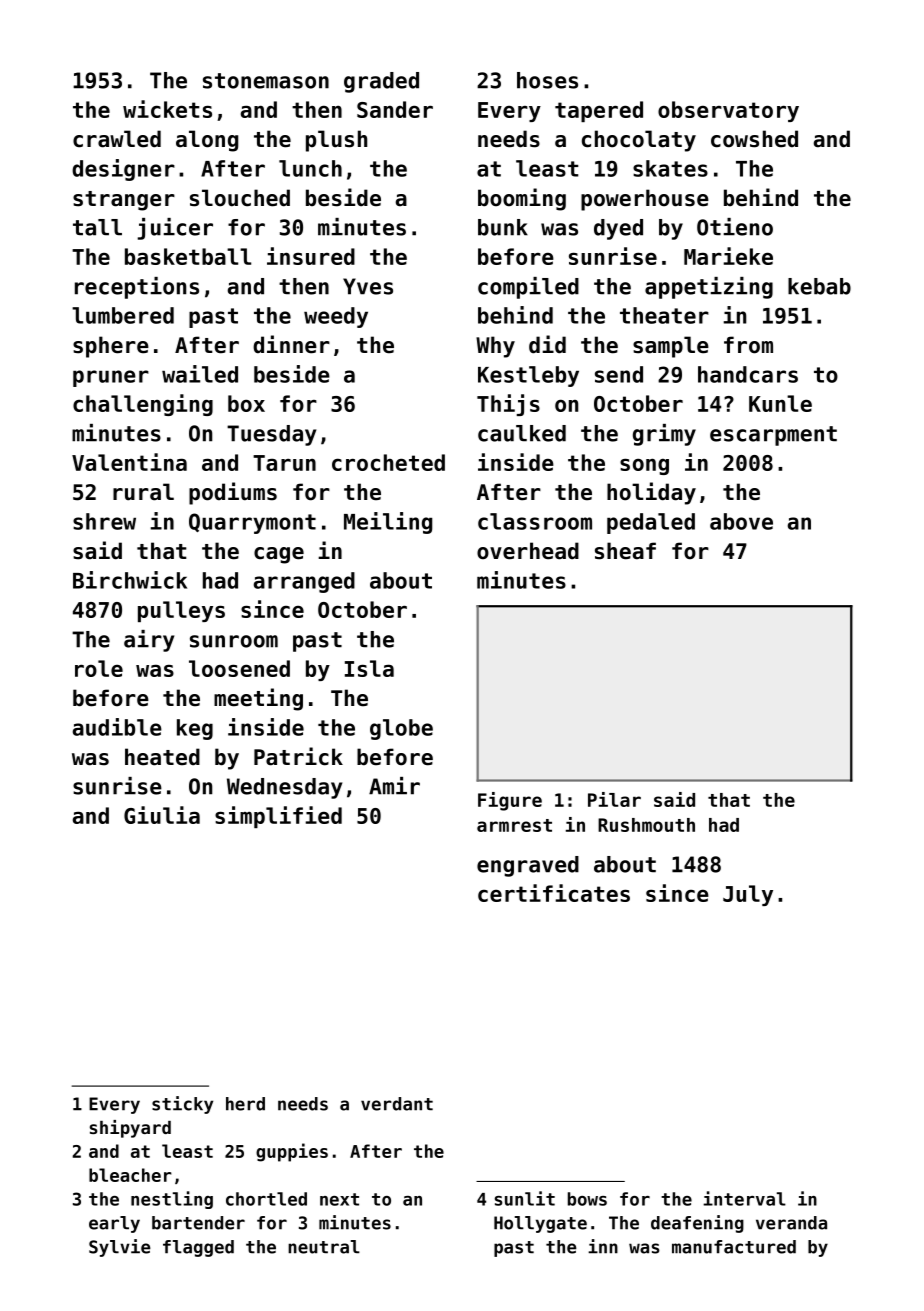 The height and width of the screenshot is (1311, 924). I want to click on overhead, so click(528, 551).
